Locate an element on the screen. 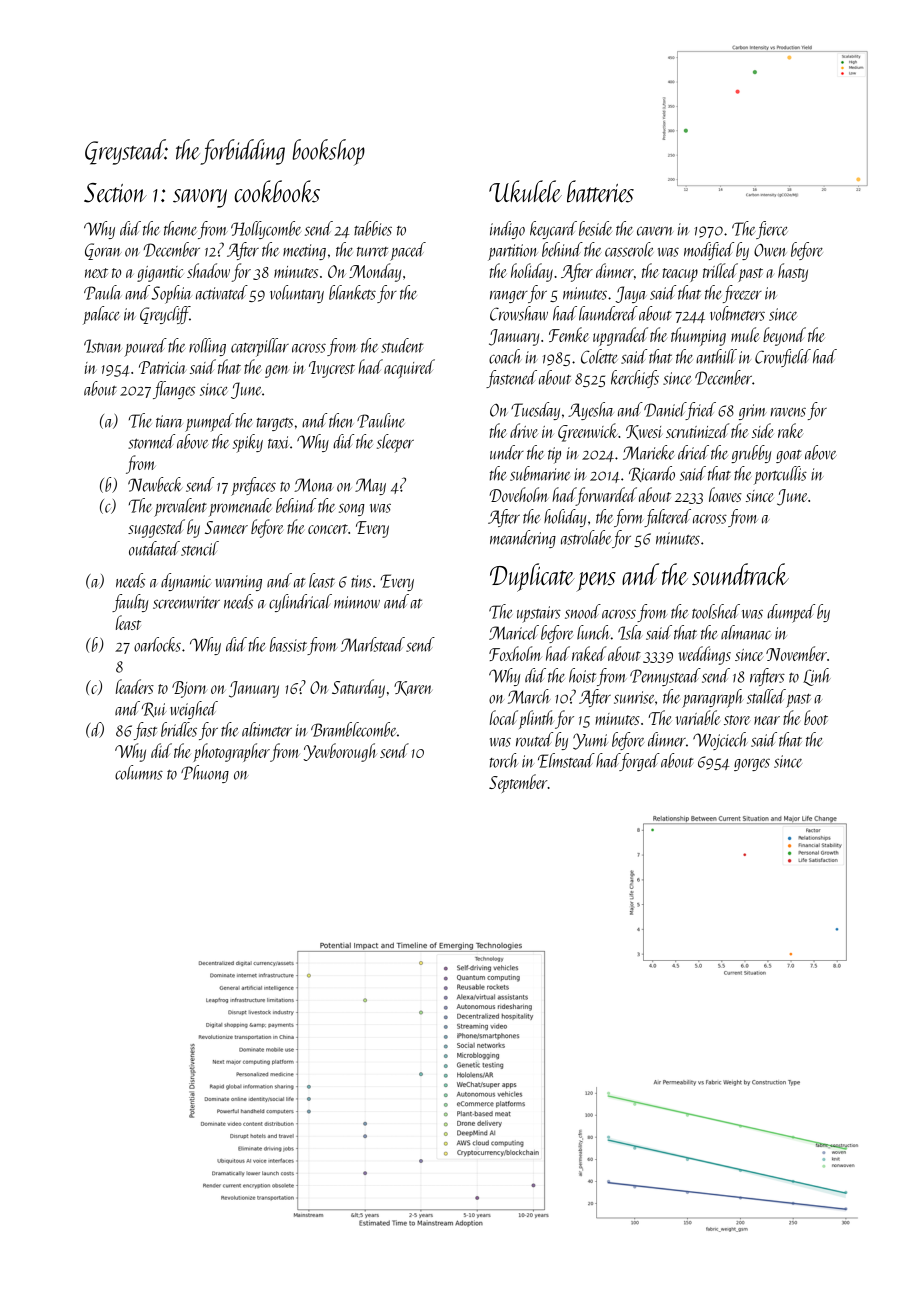 The height and width of the screenshot is (1311, 924). soundtrack is located at coordinates (740, 574).
